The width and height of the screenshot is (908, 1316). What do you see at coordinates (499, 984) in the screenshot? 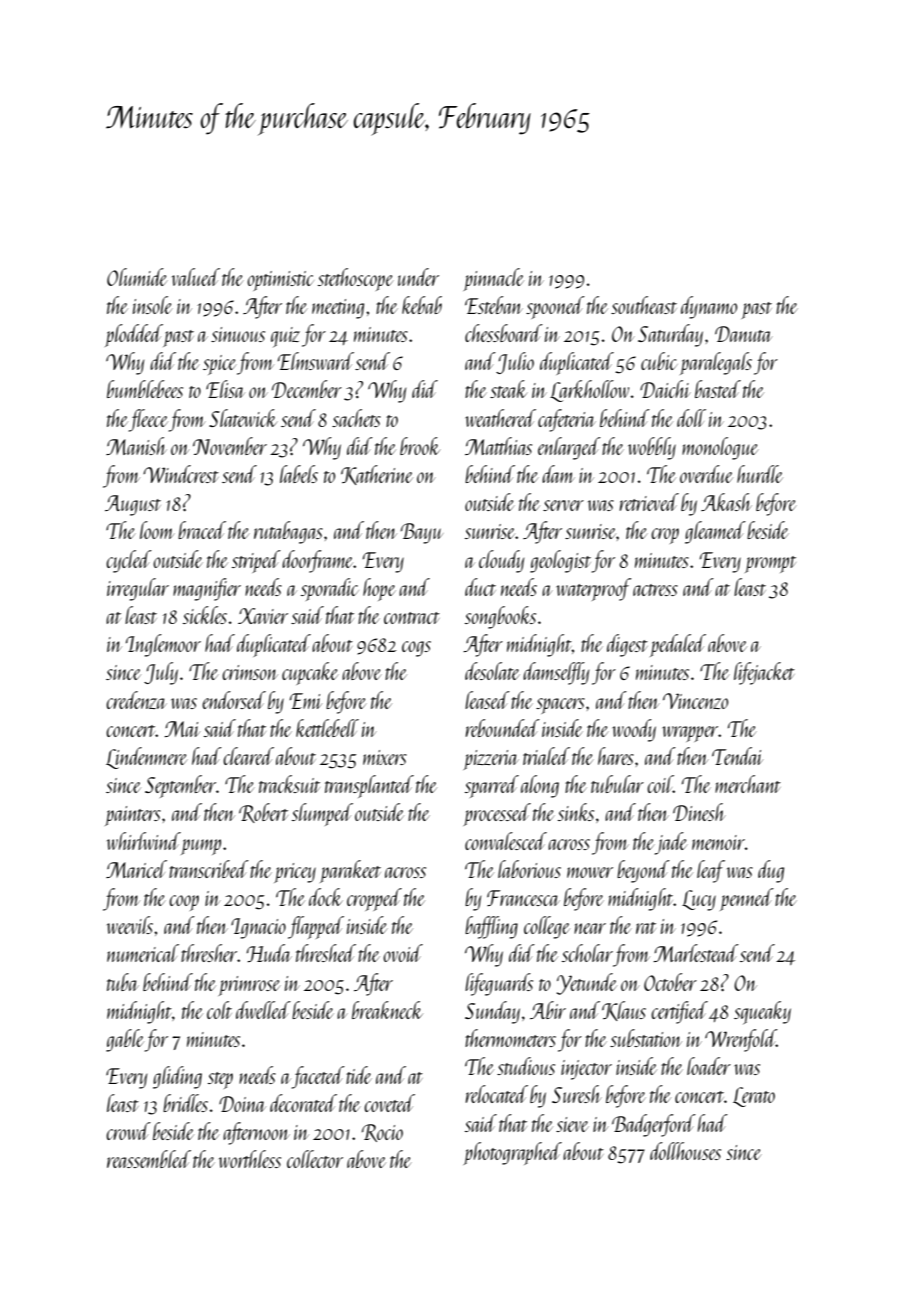
I see `lifeguards` at bounding box center [499, 984].
